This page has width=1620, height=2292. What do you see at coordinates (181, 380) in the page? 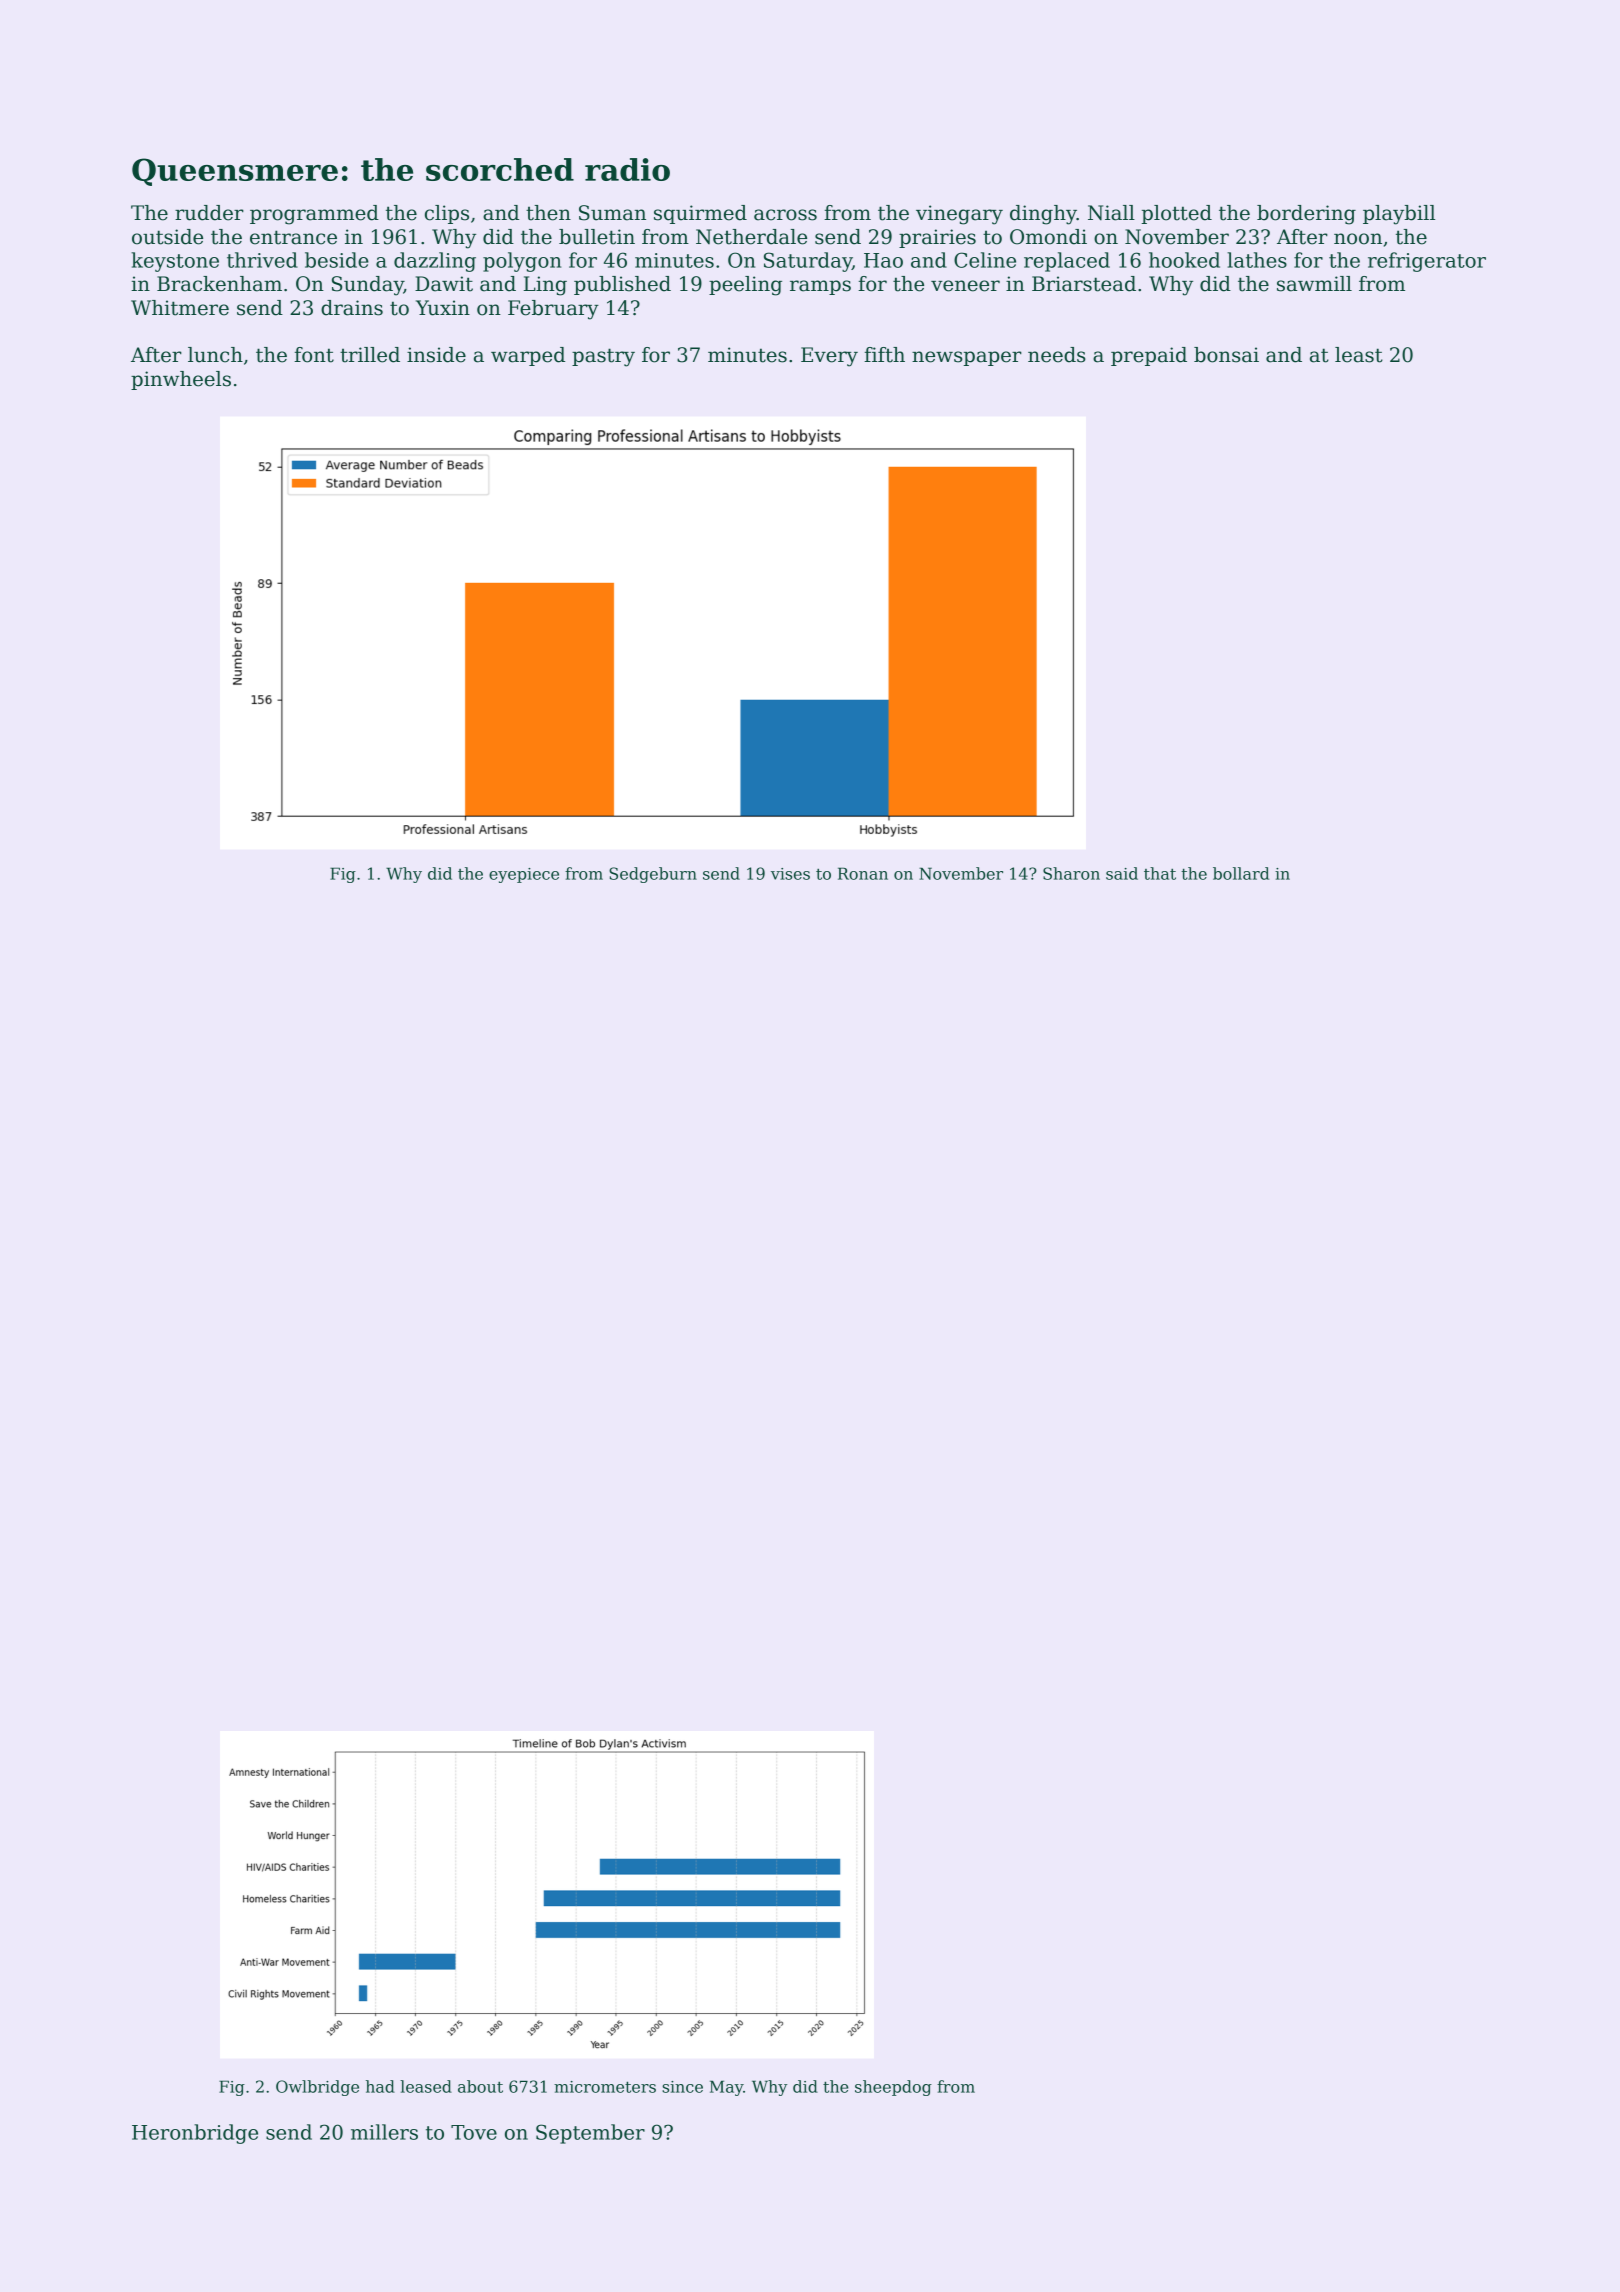
I see `pinwheels` at bounding box center [181, 380].
